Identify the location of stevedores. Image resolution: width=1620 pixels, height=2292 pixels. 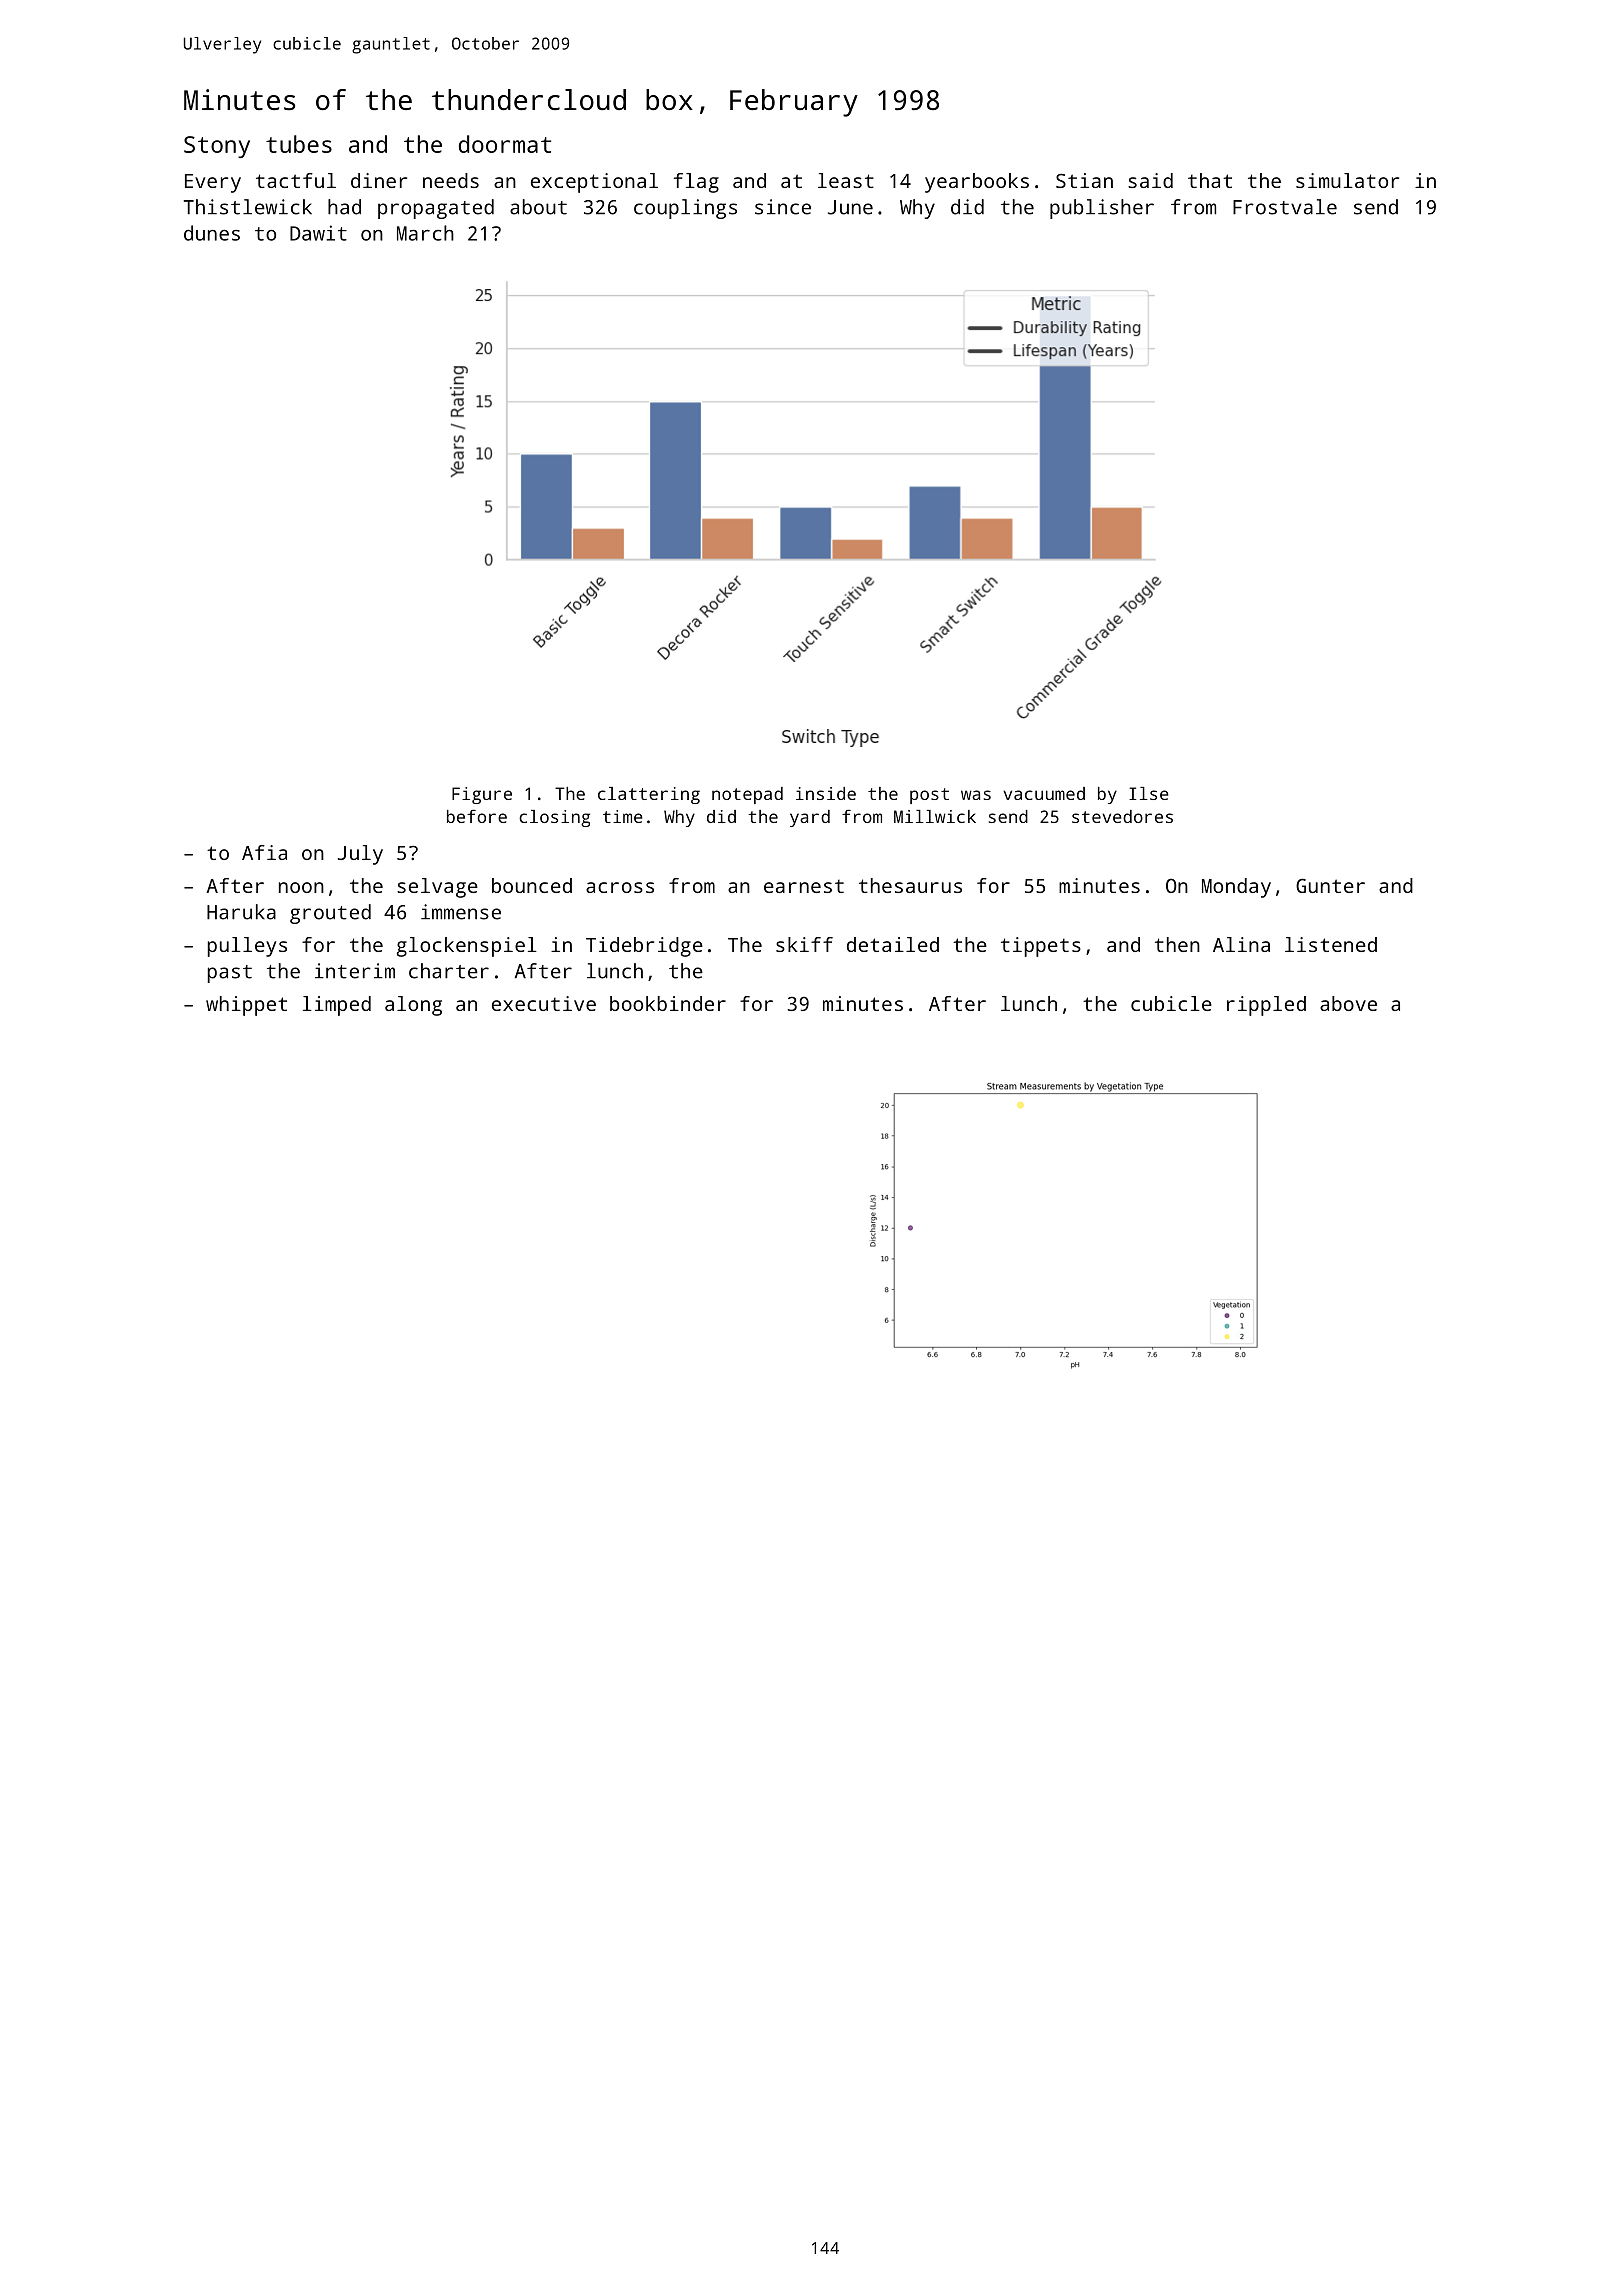
(1122, 816).
